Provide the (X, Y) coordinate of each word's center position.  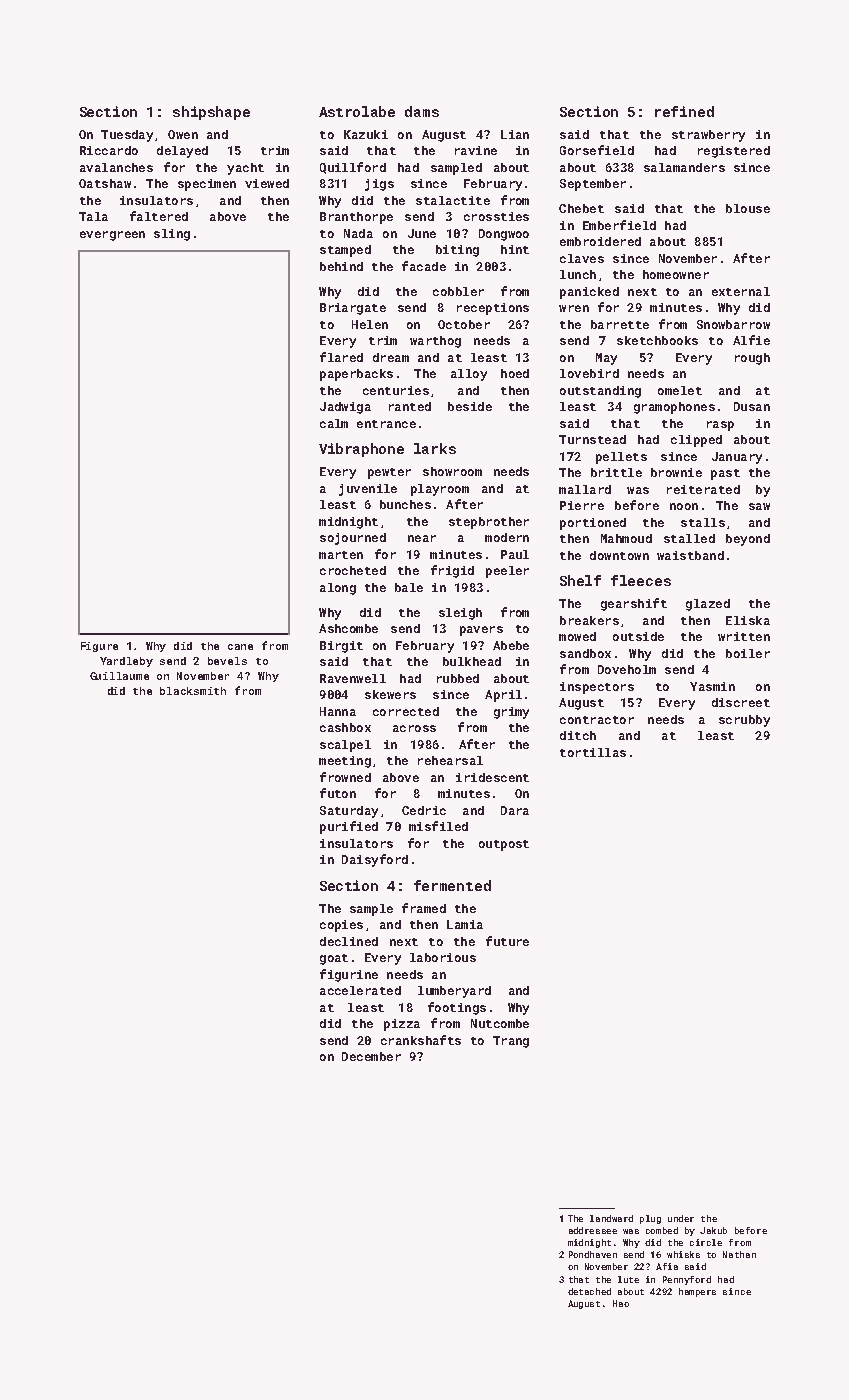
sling (172, 235)
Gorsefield (597, 150)
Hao (621, 1303)
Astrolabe (357, 111)
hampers (697, 1292)
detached (589, 1291)
